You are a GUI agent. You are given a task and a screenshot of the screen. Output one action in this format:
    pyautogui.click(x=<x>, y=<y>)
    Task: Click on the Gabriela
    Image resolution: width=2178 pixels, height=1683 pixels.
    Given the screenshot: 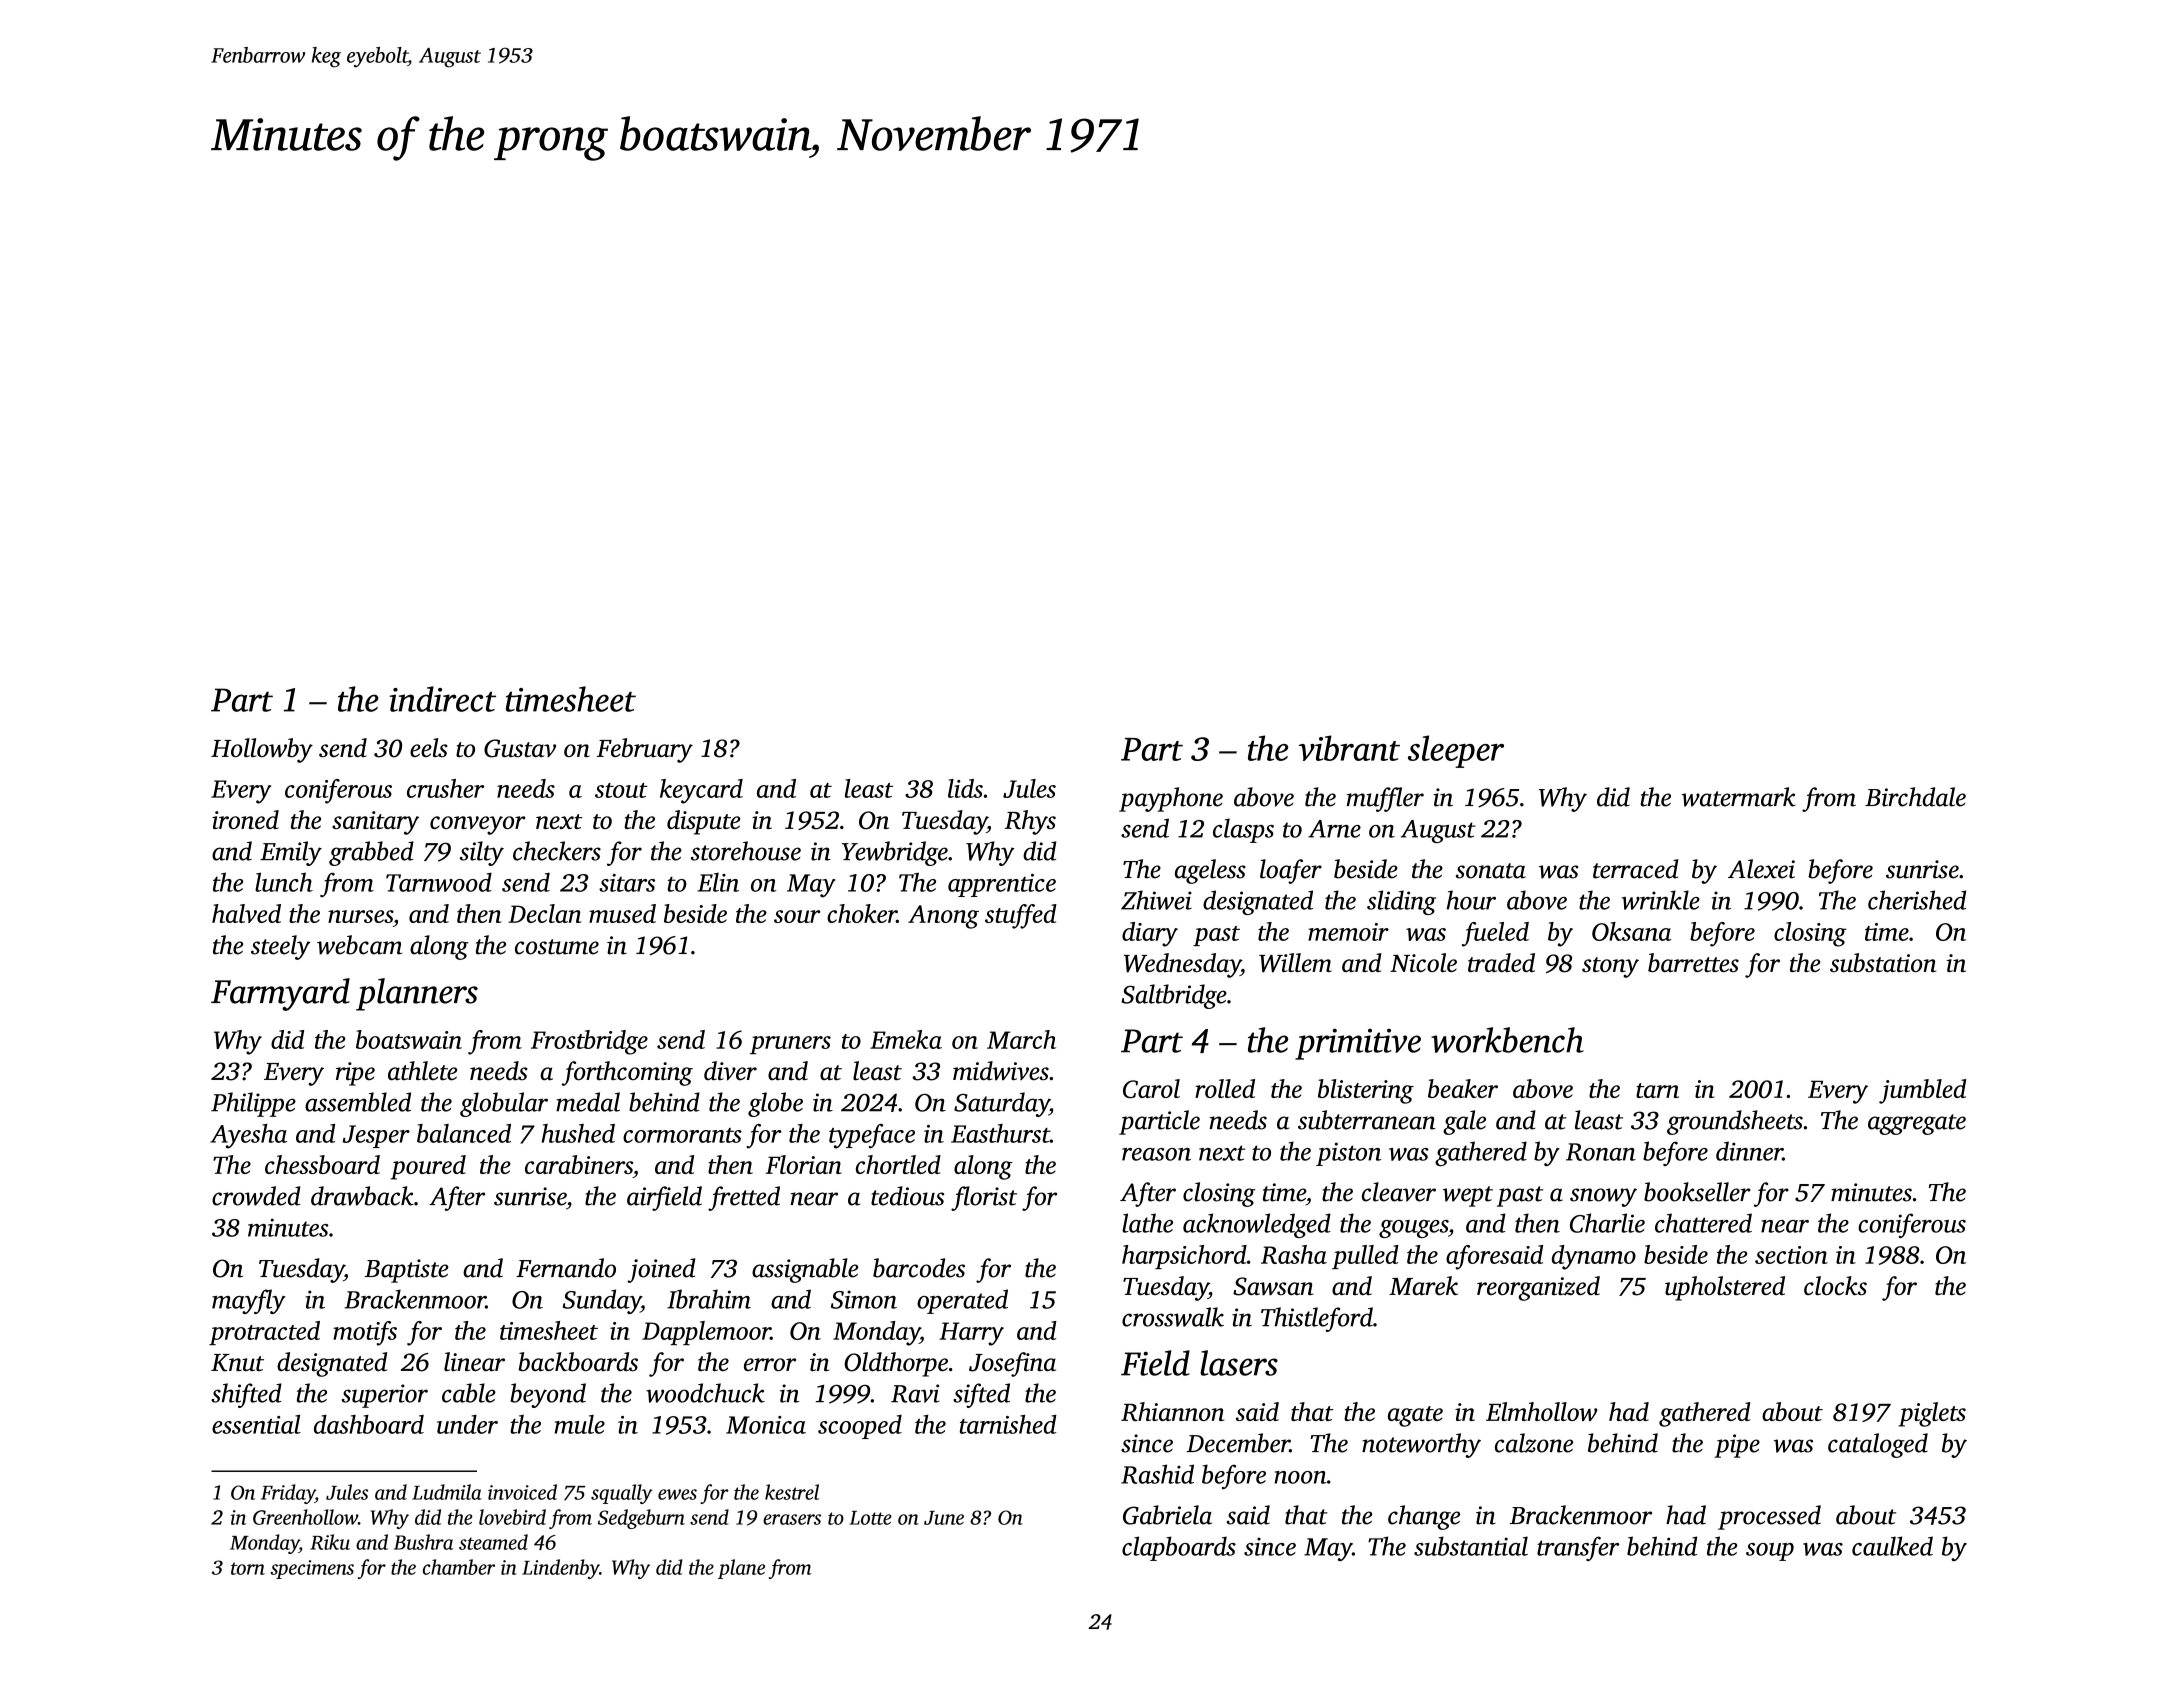 What is the action you would take?
    pyautogui.click(x=1167, y=1515)
